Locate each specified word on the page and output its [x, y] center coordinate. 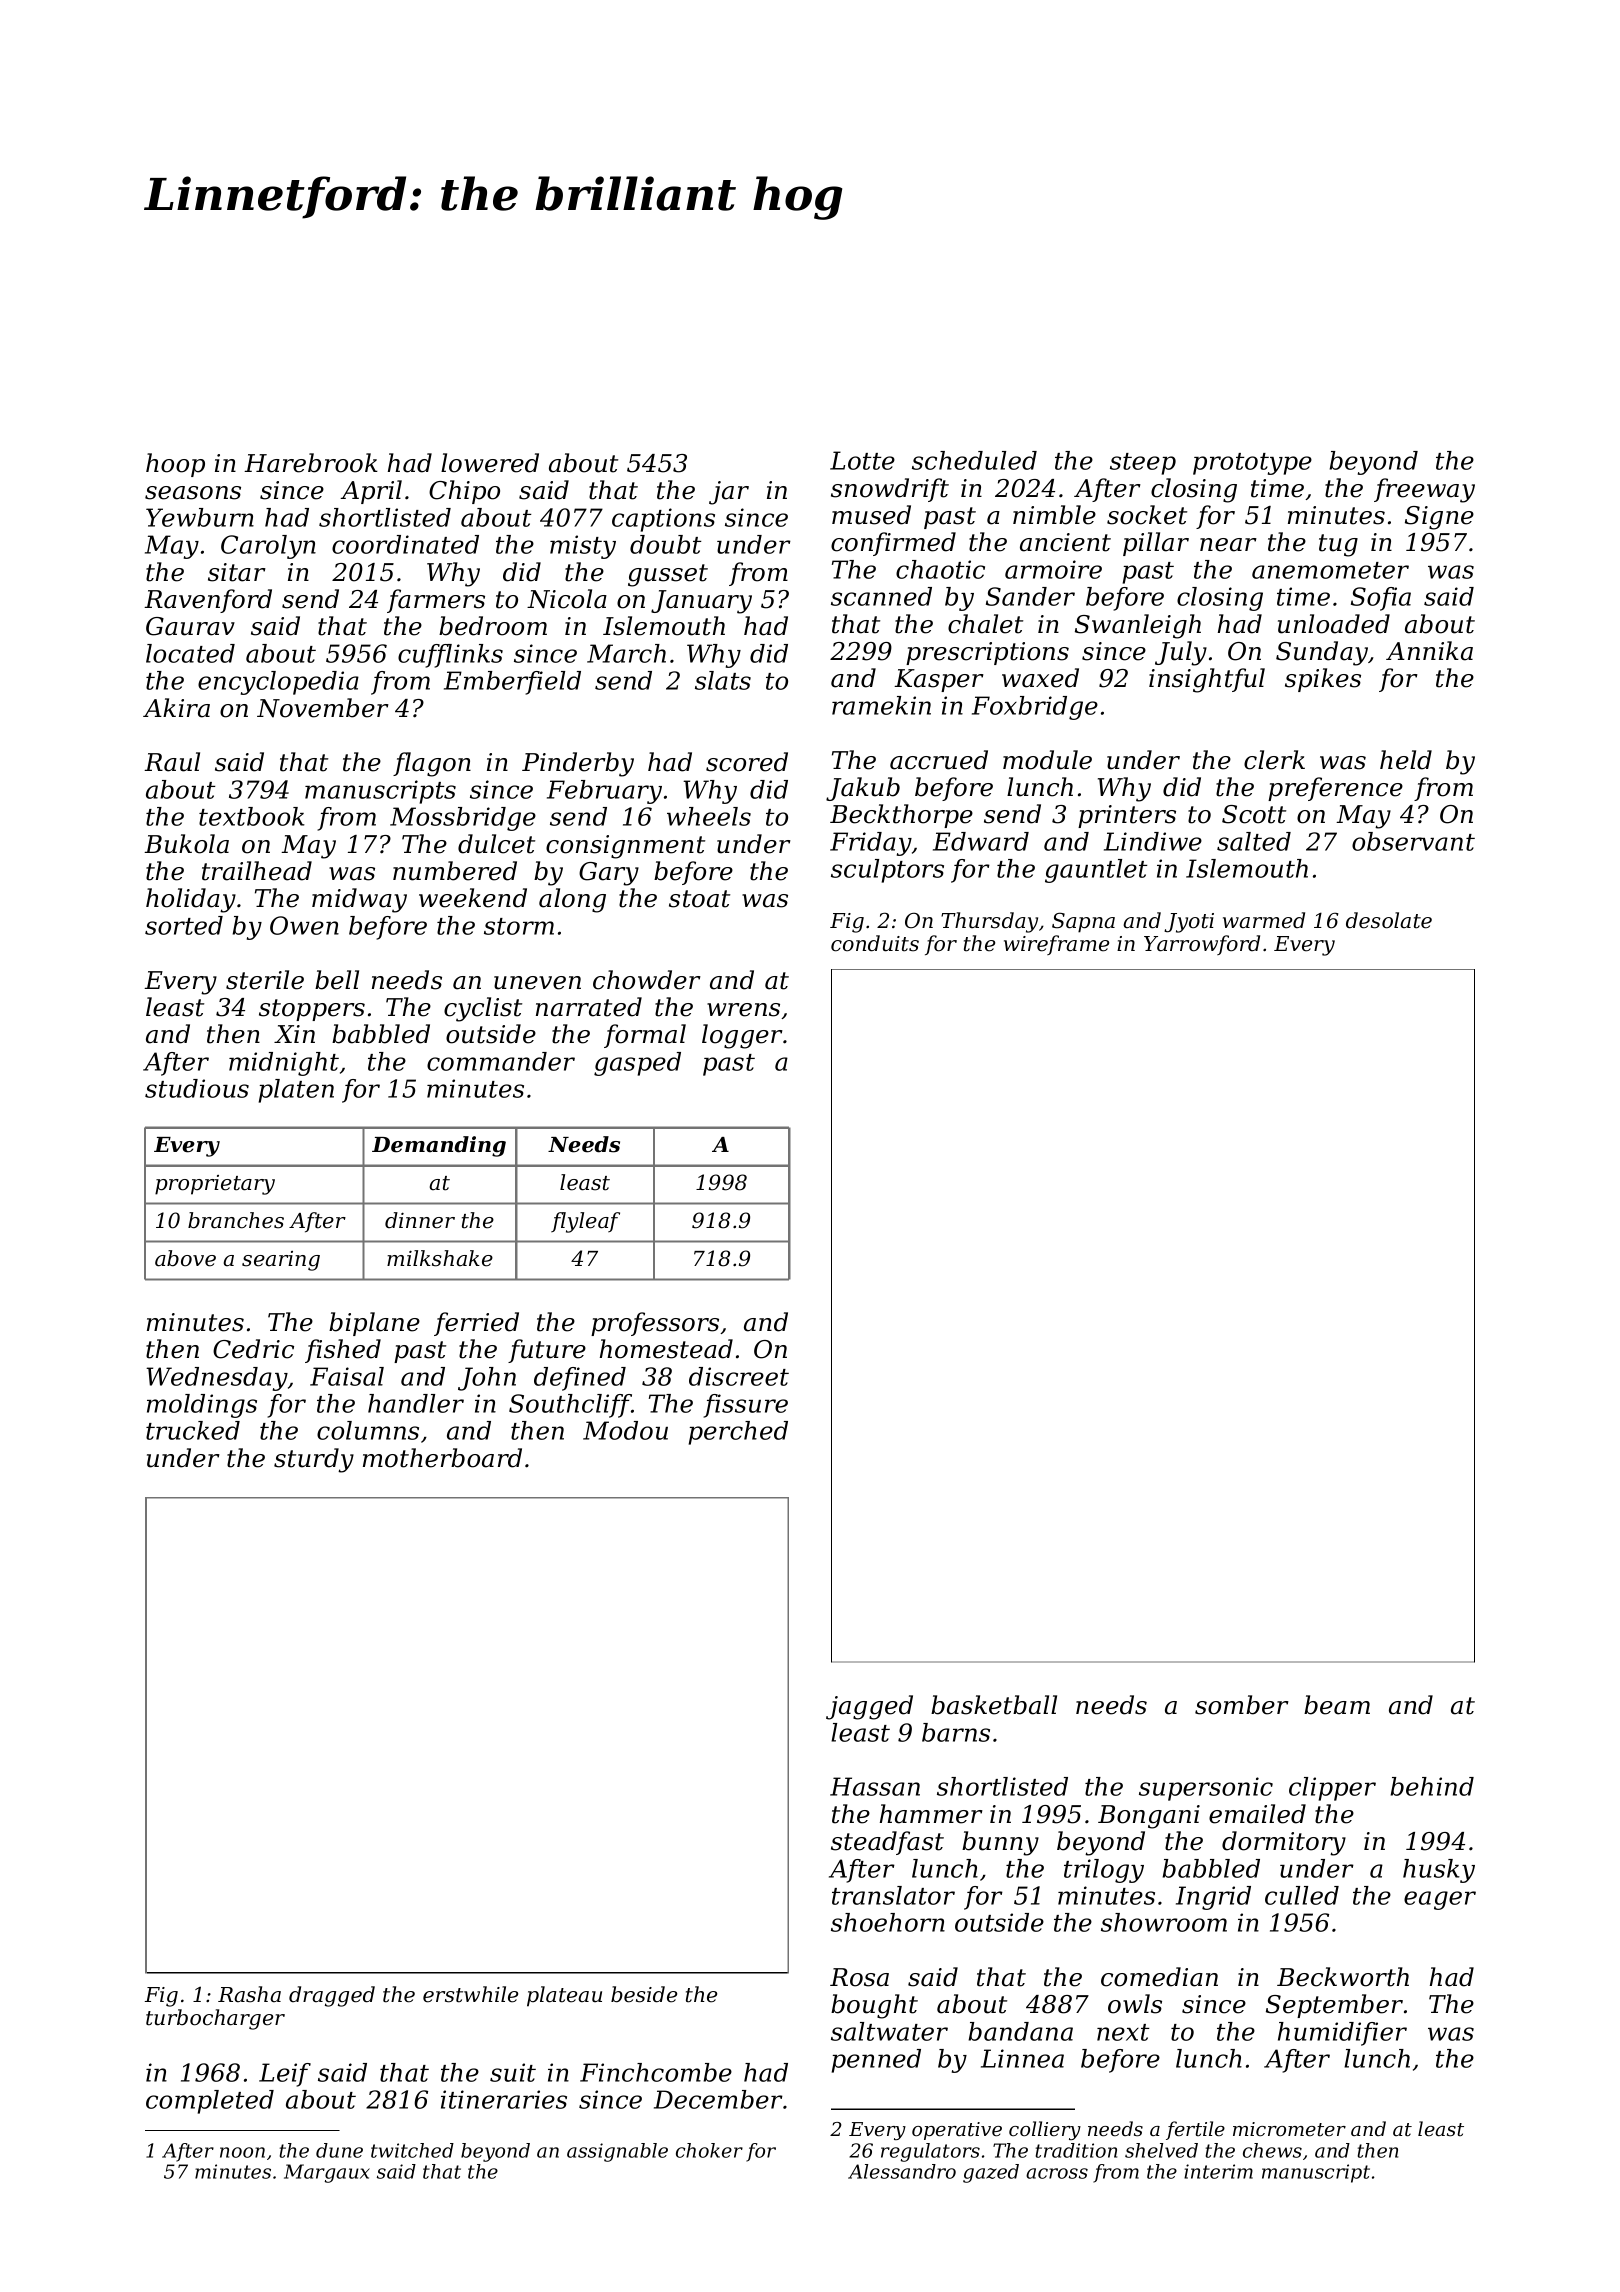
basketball [994, 1705]
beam [1337, 1705]
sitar [237, 572]
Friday [871, 844]
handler [416, 1403]
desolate [1389, 920]
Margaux [327, 2173]
